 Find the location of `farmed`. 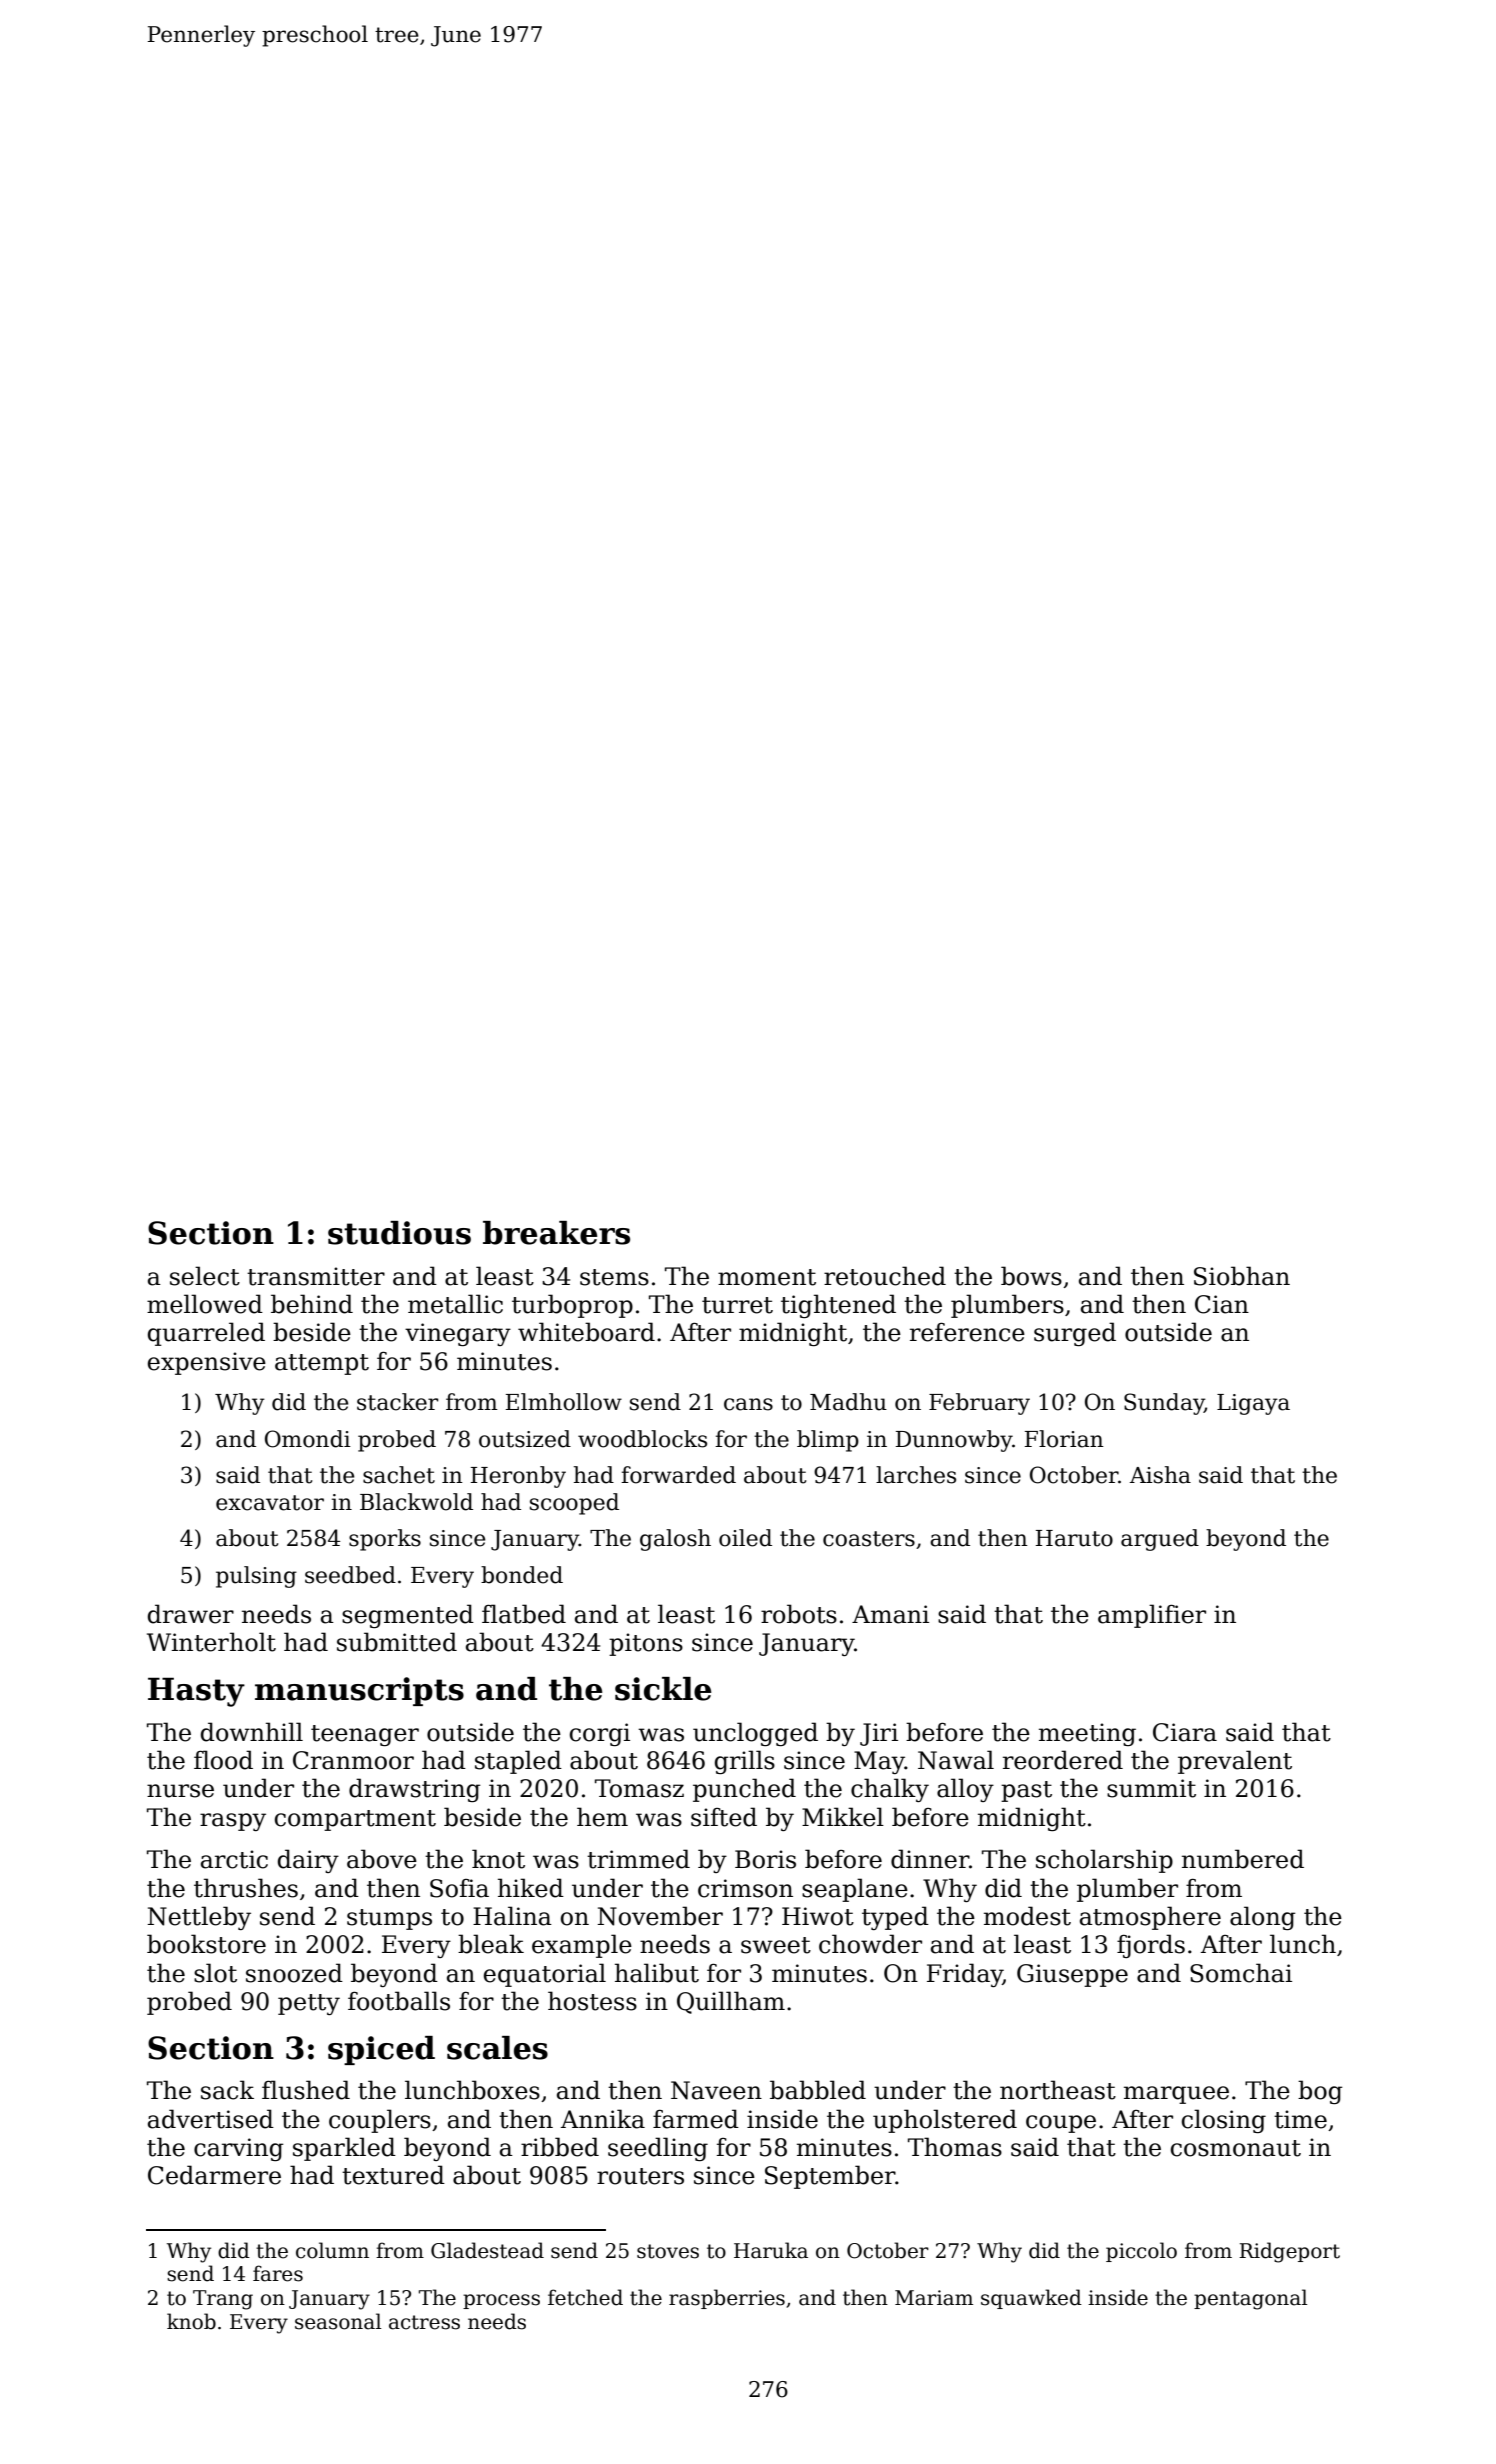

farmed is located at coordinates (696, 2119).
